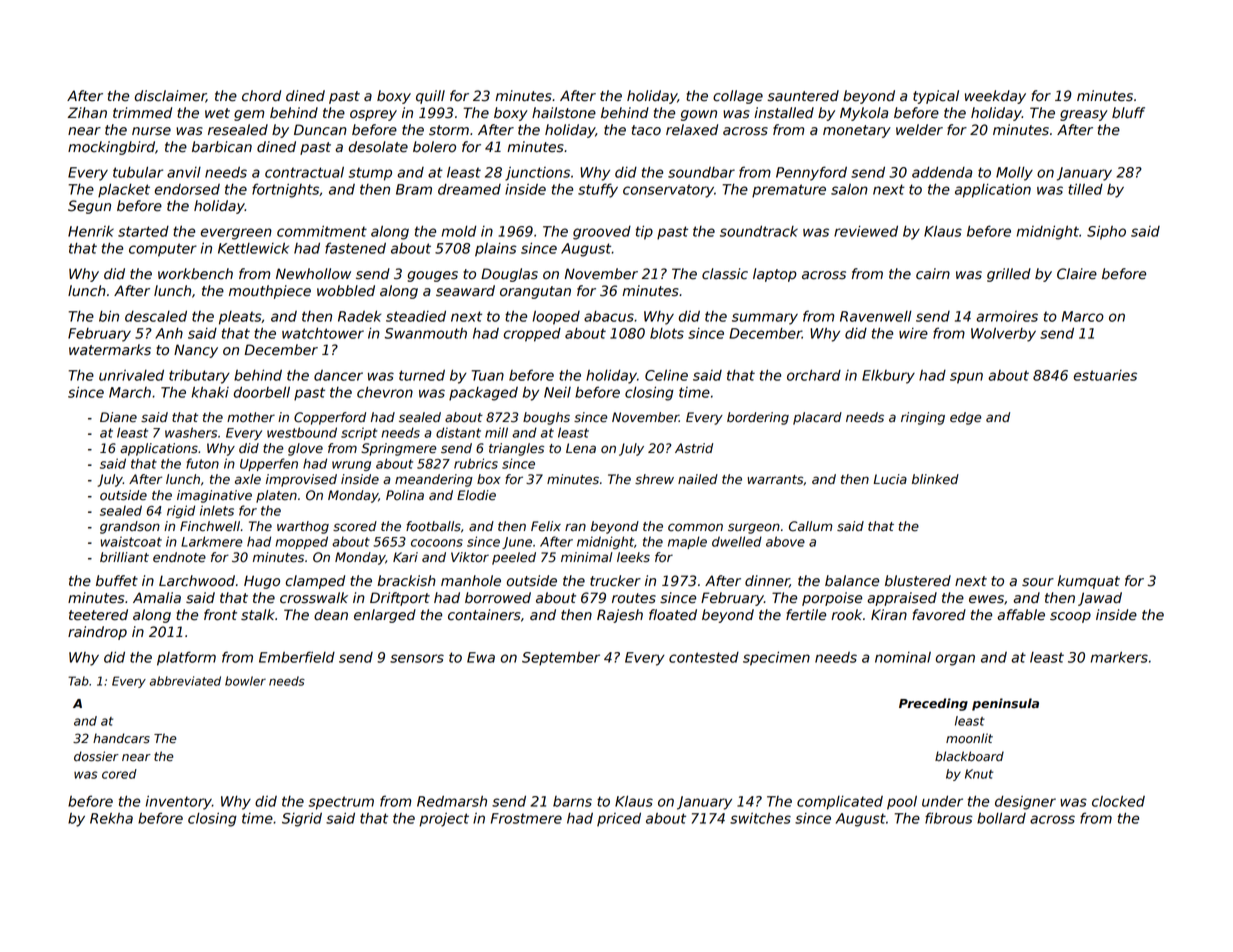 The image size is (1233, 952). I want to click on kumquat, so click(1088, 582).
